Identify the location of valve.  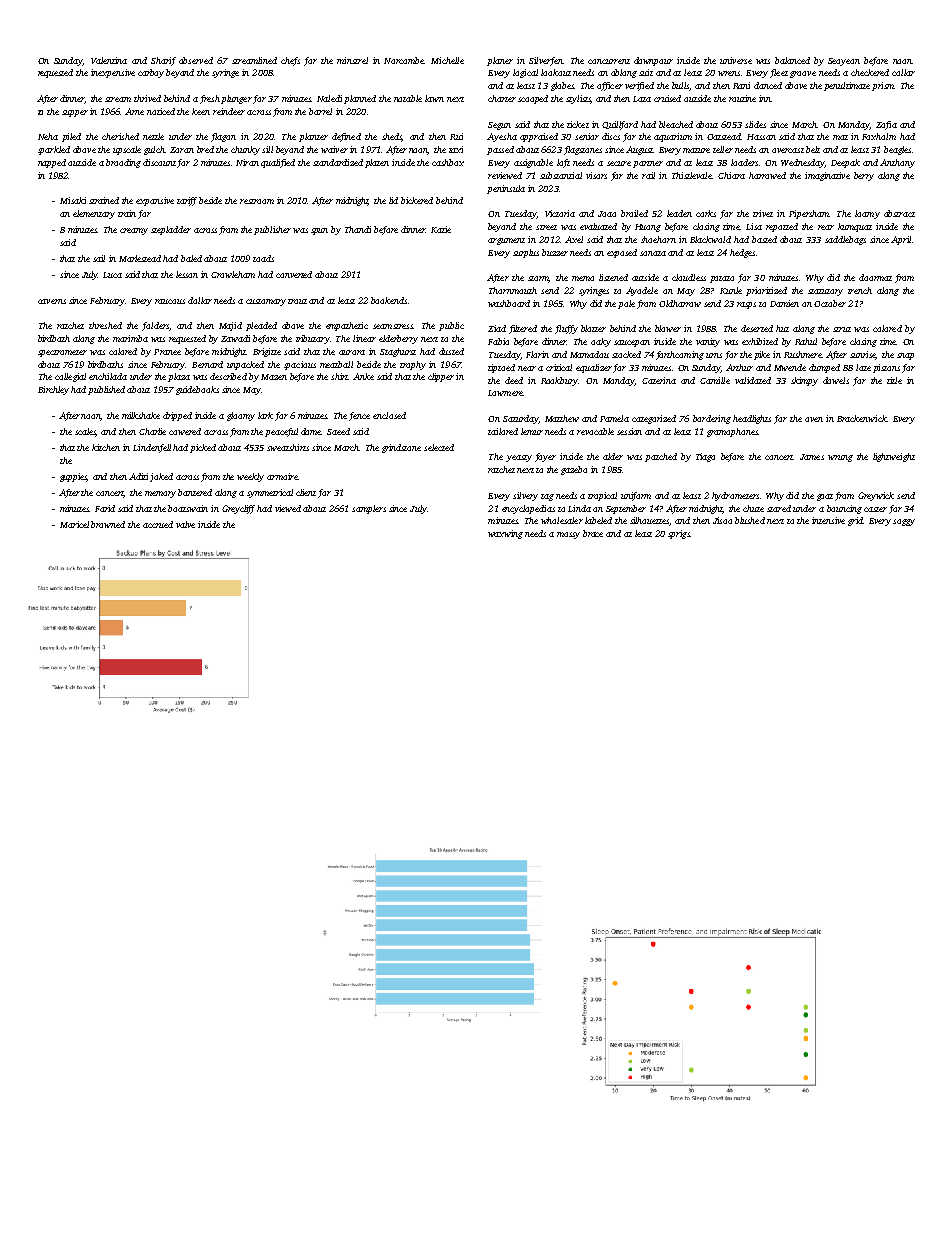
(185, 524).
